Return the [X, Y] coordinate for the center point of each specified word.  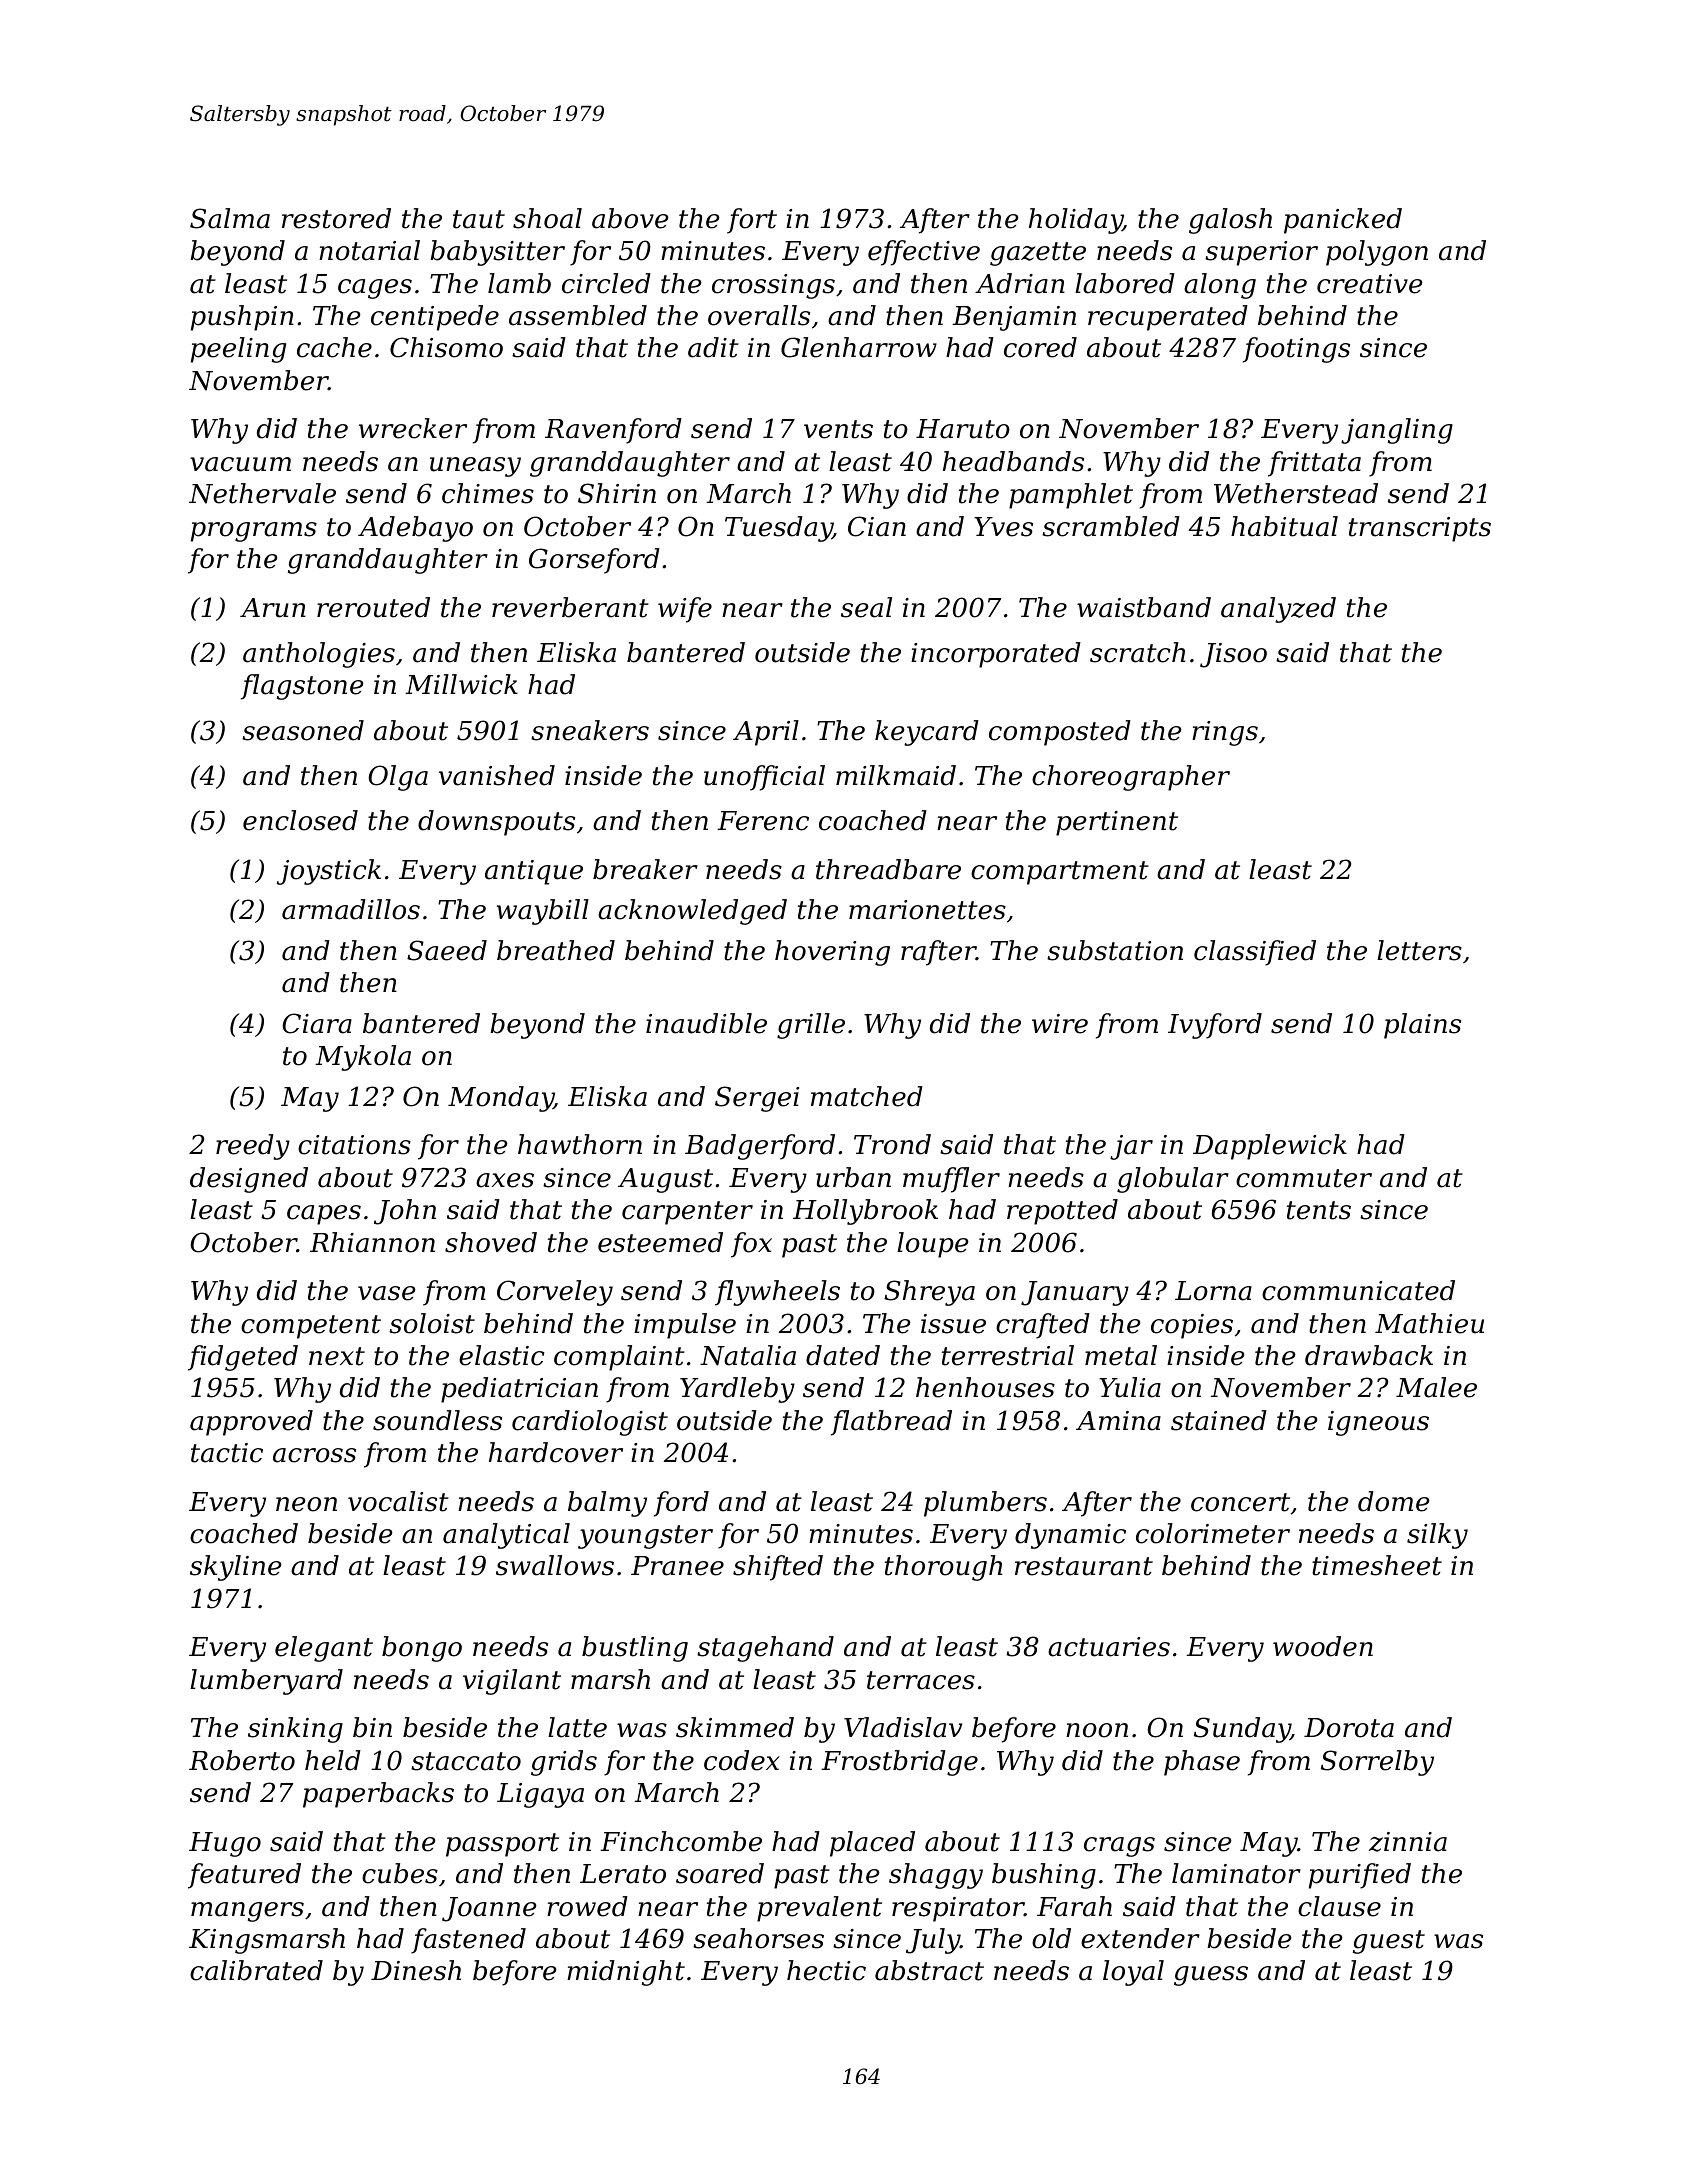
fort [752, 221]
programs [254, 532]
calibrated [256, 1970]
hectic [826, 1970]
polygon [1377, 253]
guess [1211, 1976]
